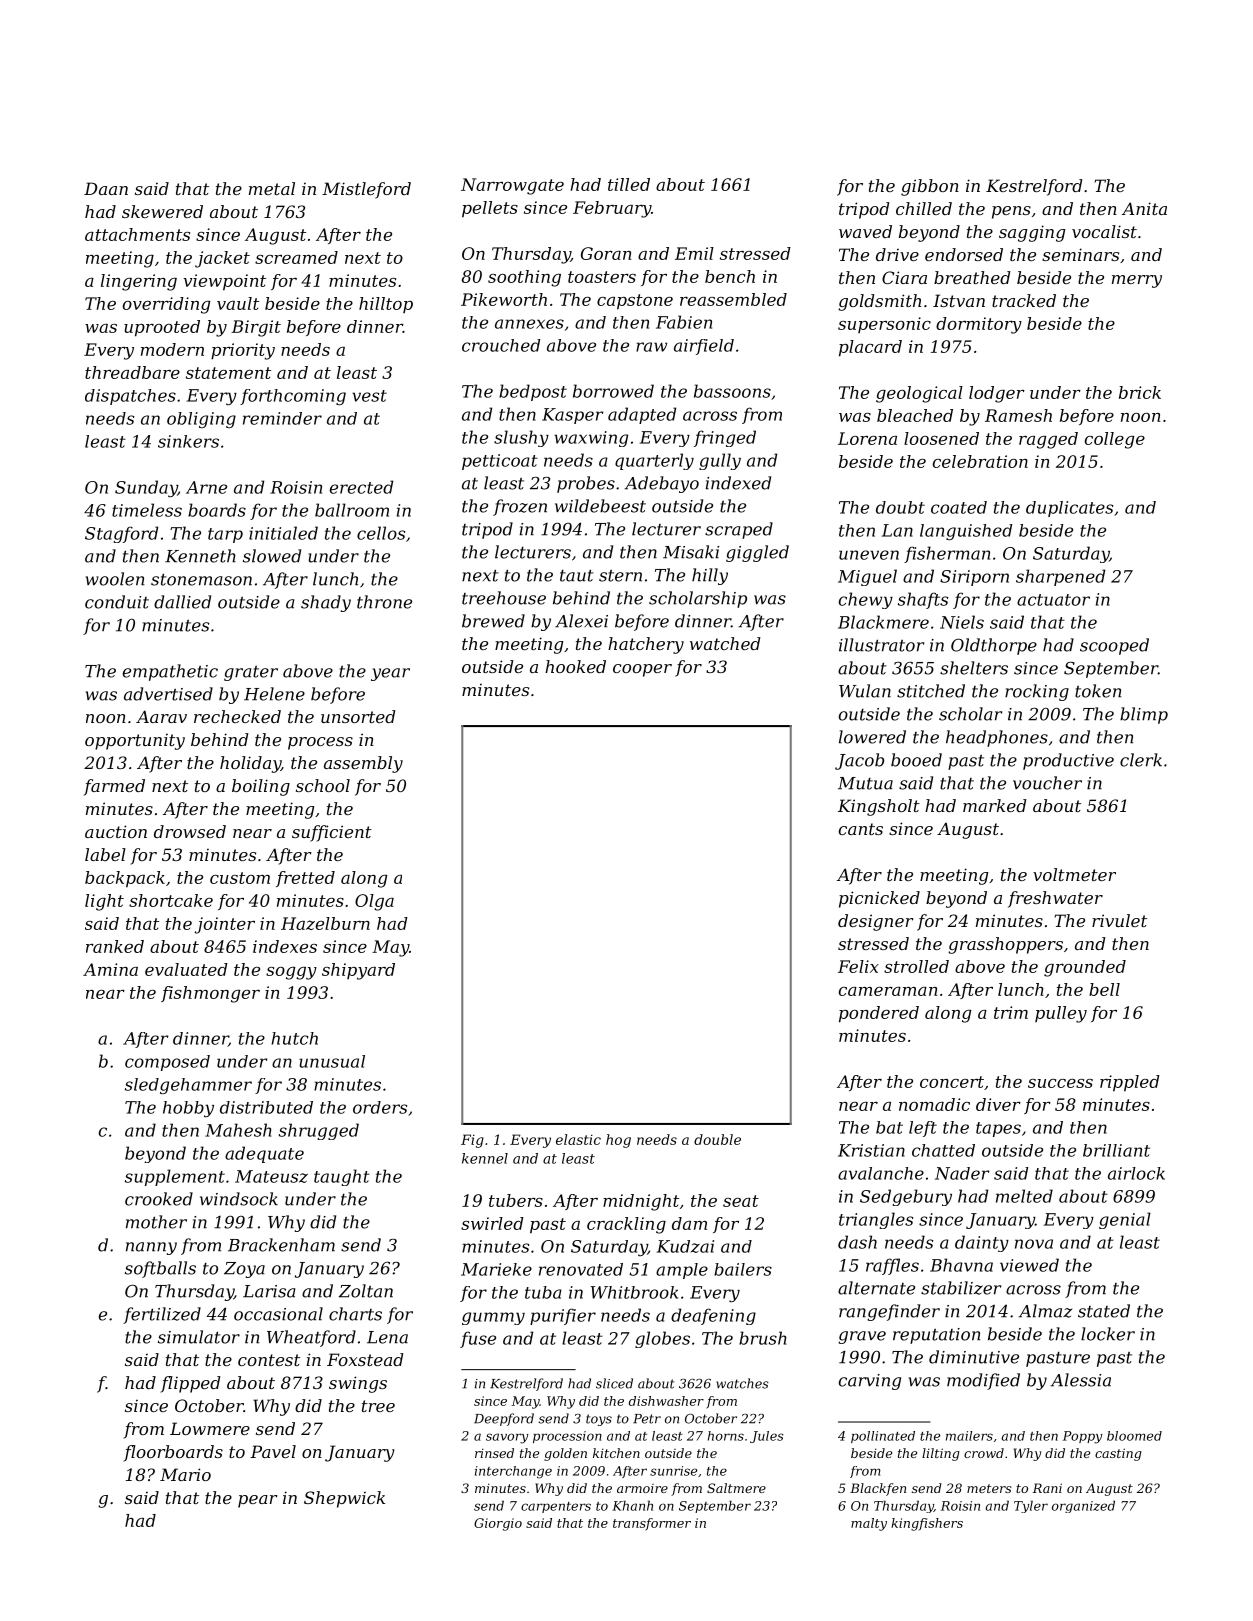 The image size is (1253, 1621). Describe the element at coordinates (762, 1338) in the image. I see `brush` at that location.
